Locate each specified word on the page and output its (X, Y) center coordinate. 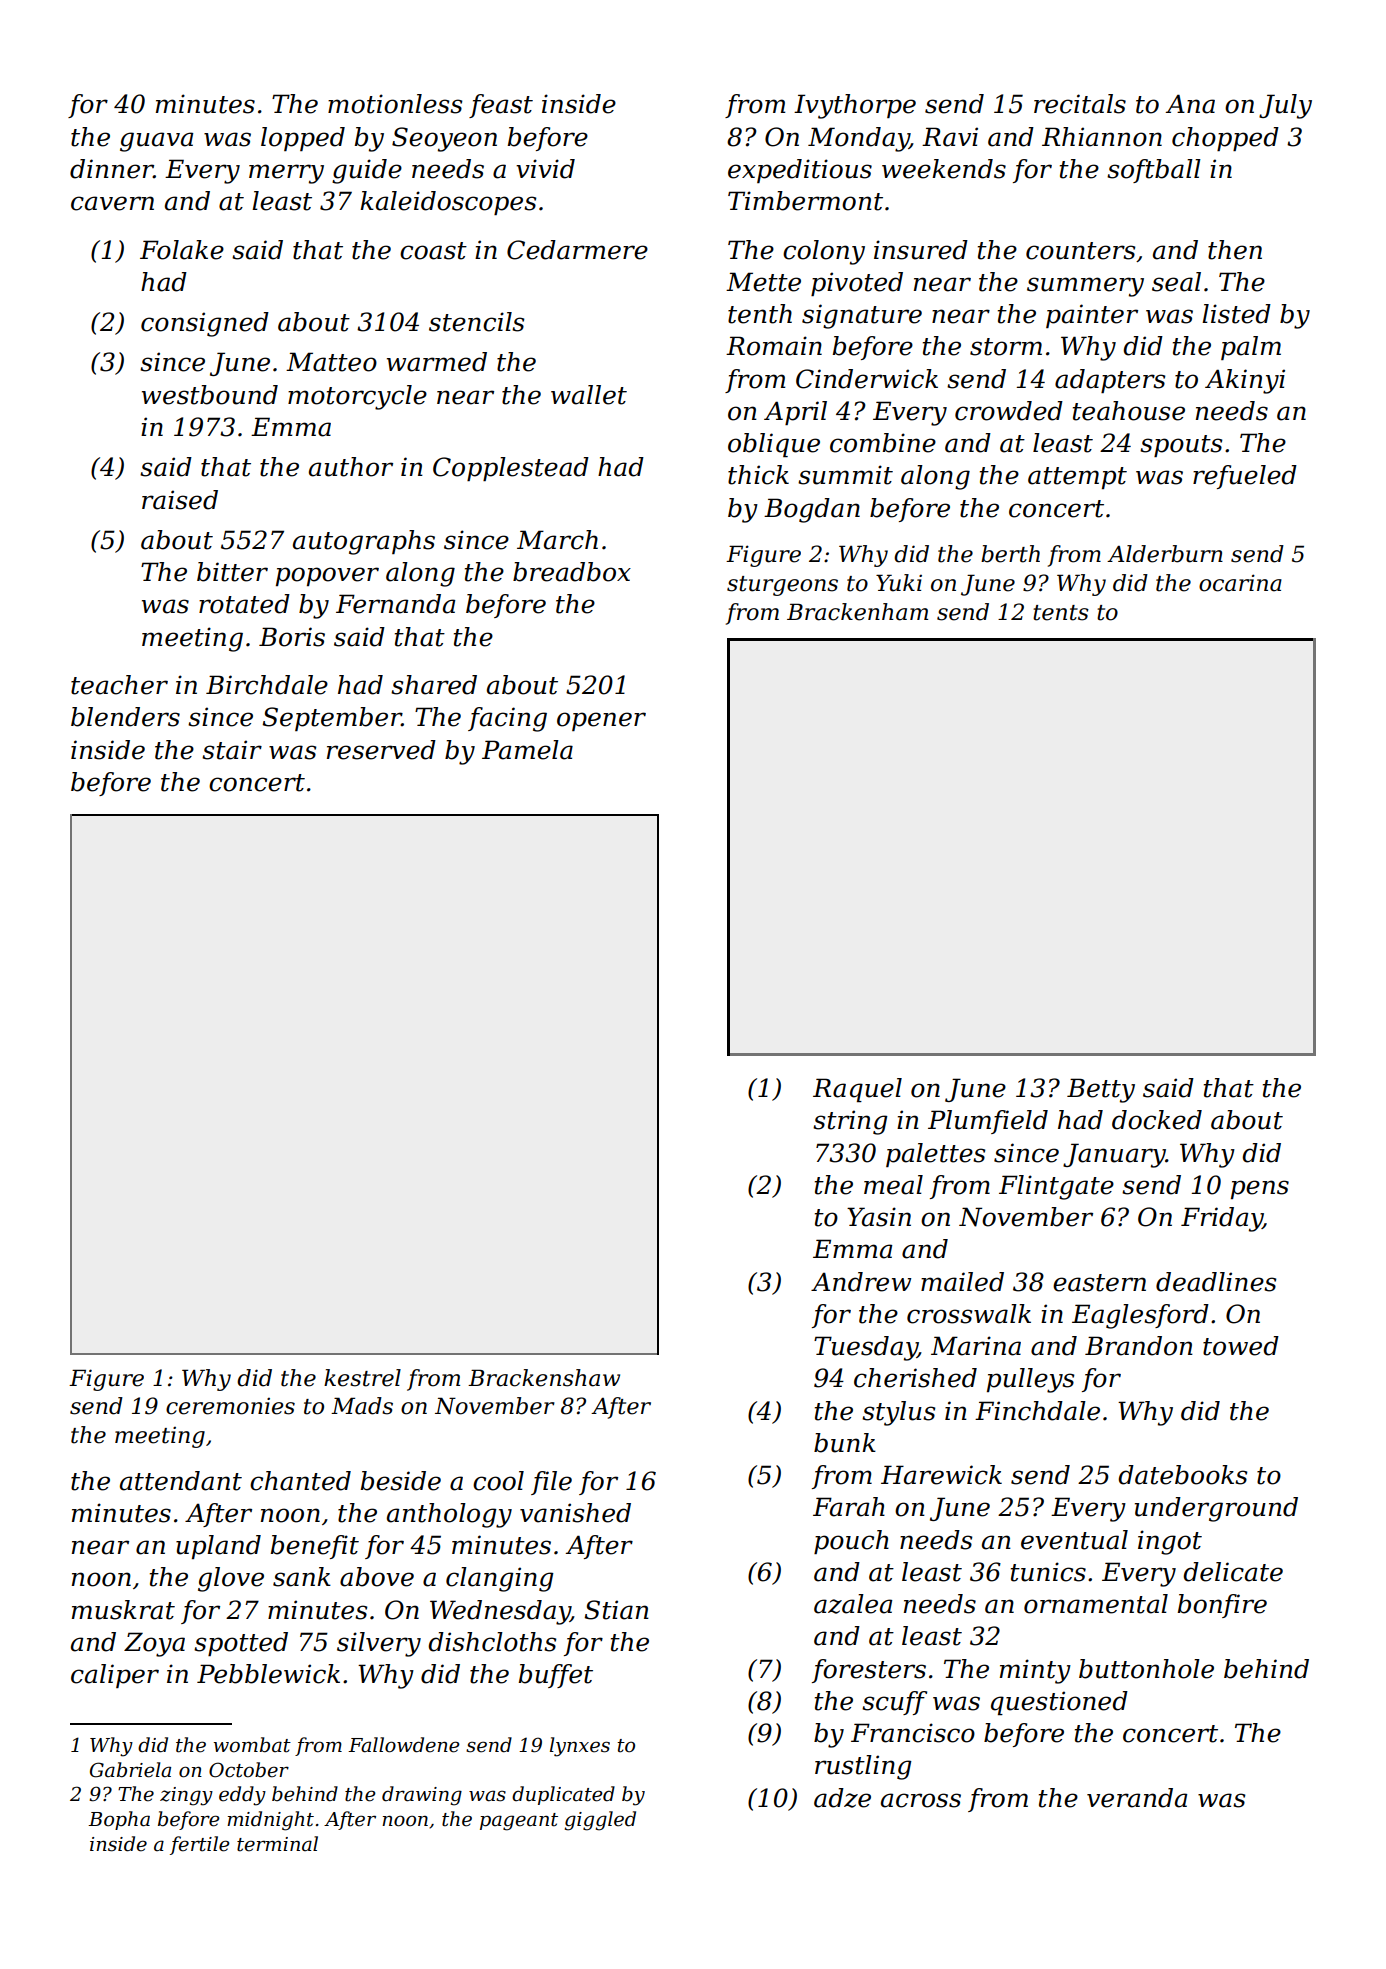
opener (601, 721)
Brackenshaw (544, 1378)
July (1285, 106)
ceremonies (230, 1406)
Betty (1101, 1090)
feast (501, 106)
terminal (277, 1844)
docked (1157, 1120)
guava (156, 142)
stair (232, 750)
